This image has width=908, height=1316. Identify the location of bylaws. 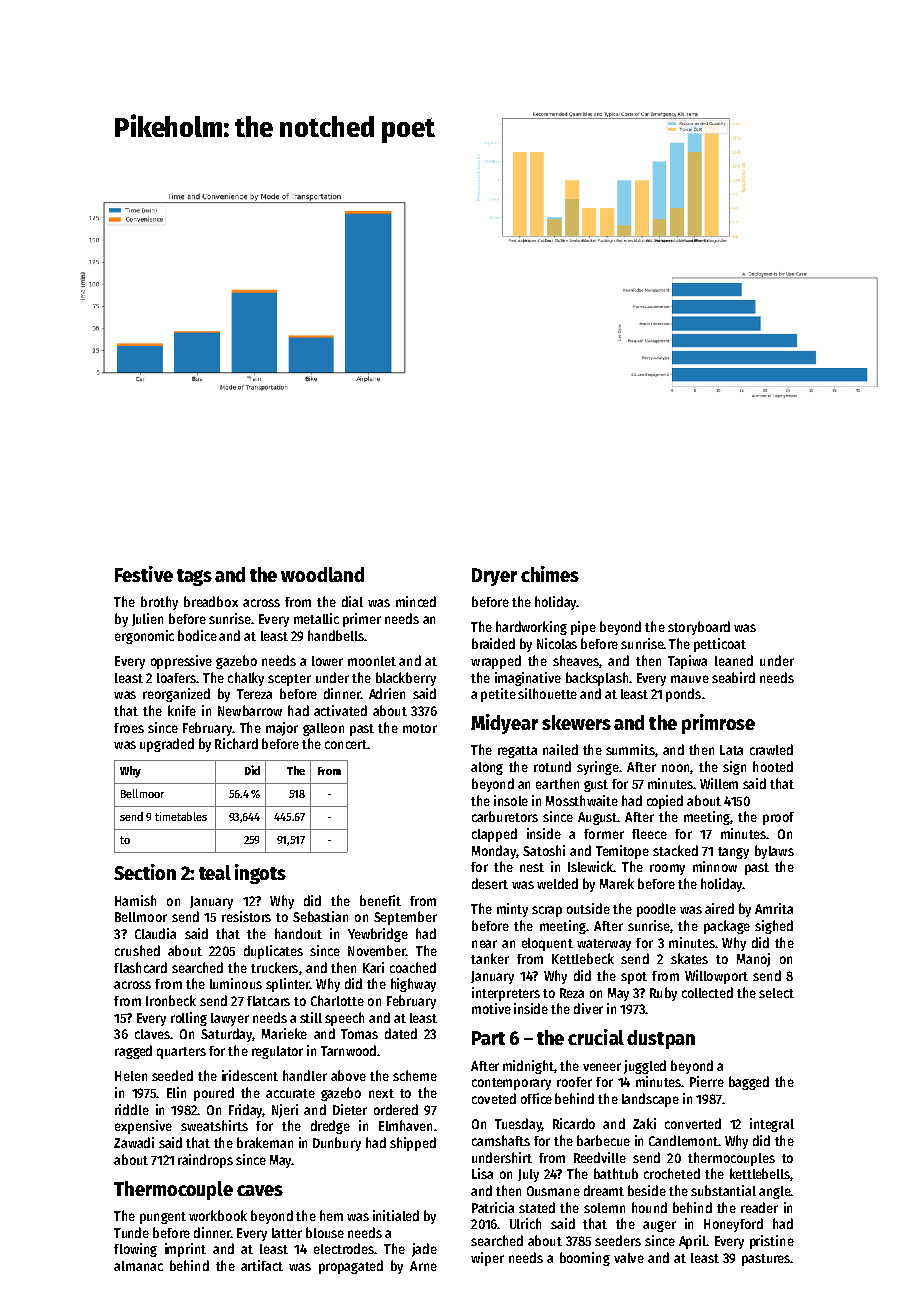
(774, 852).
